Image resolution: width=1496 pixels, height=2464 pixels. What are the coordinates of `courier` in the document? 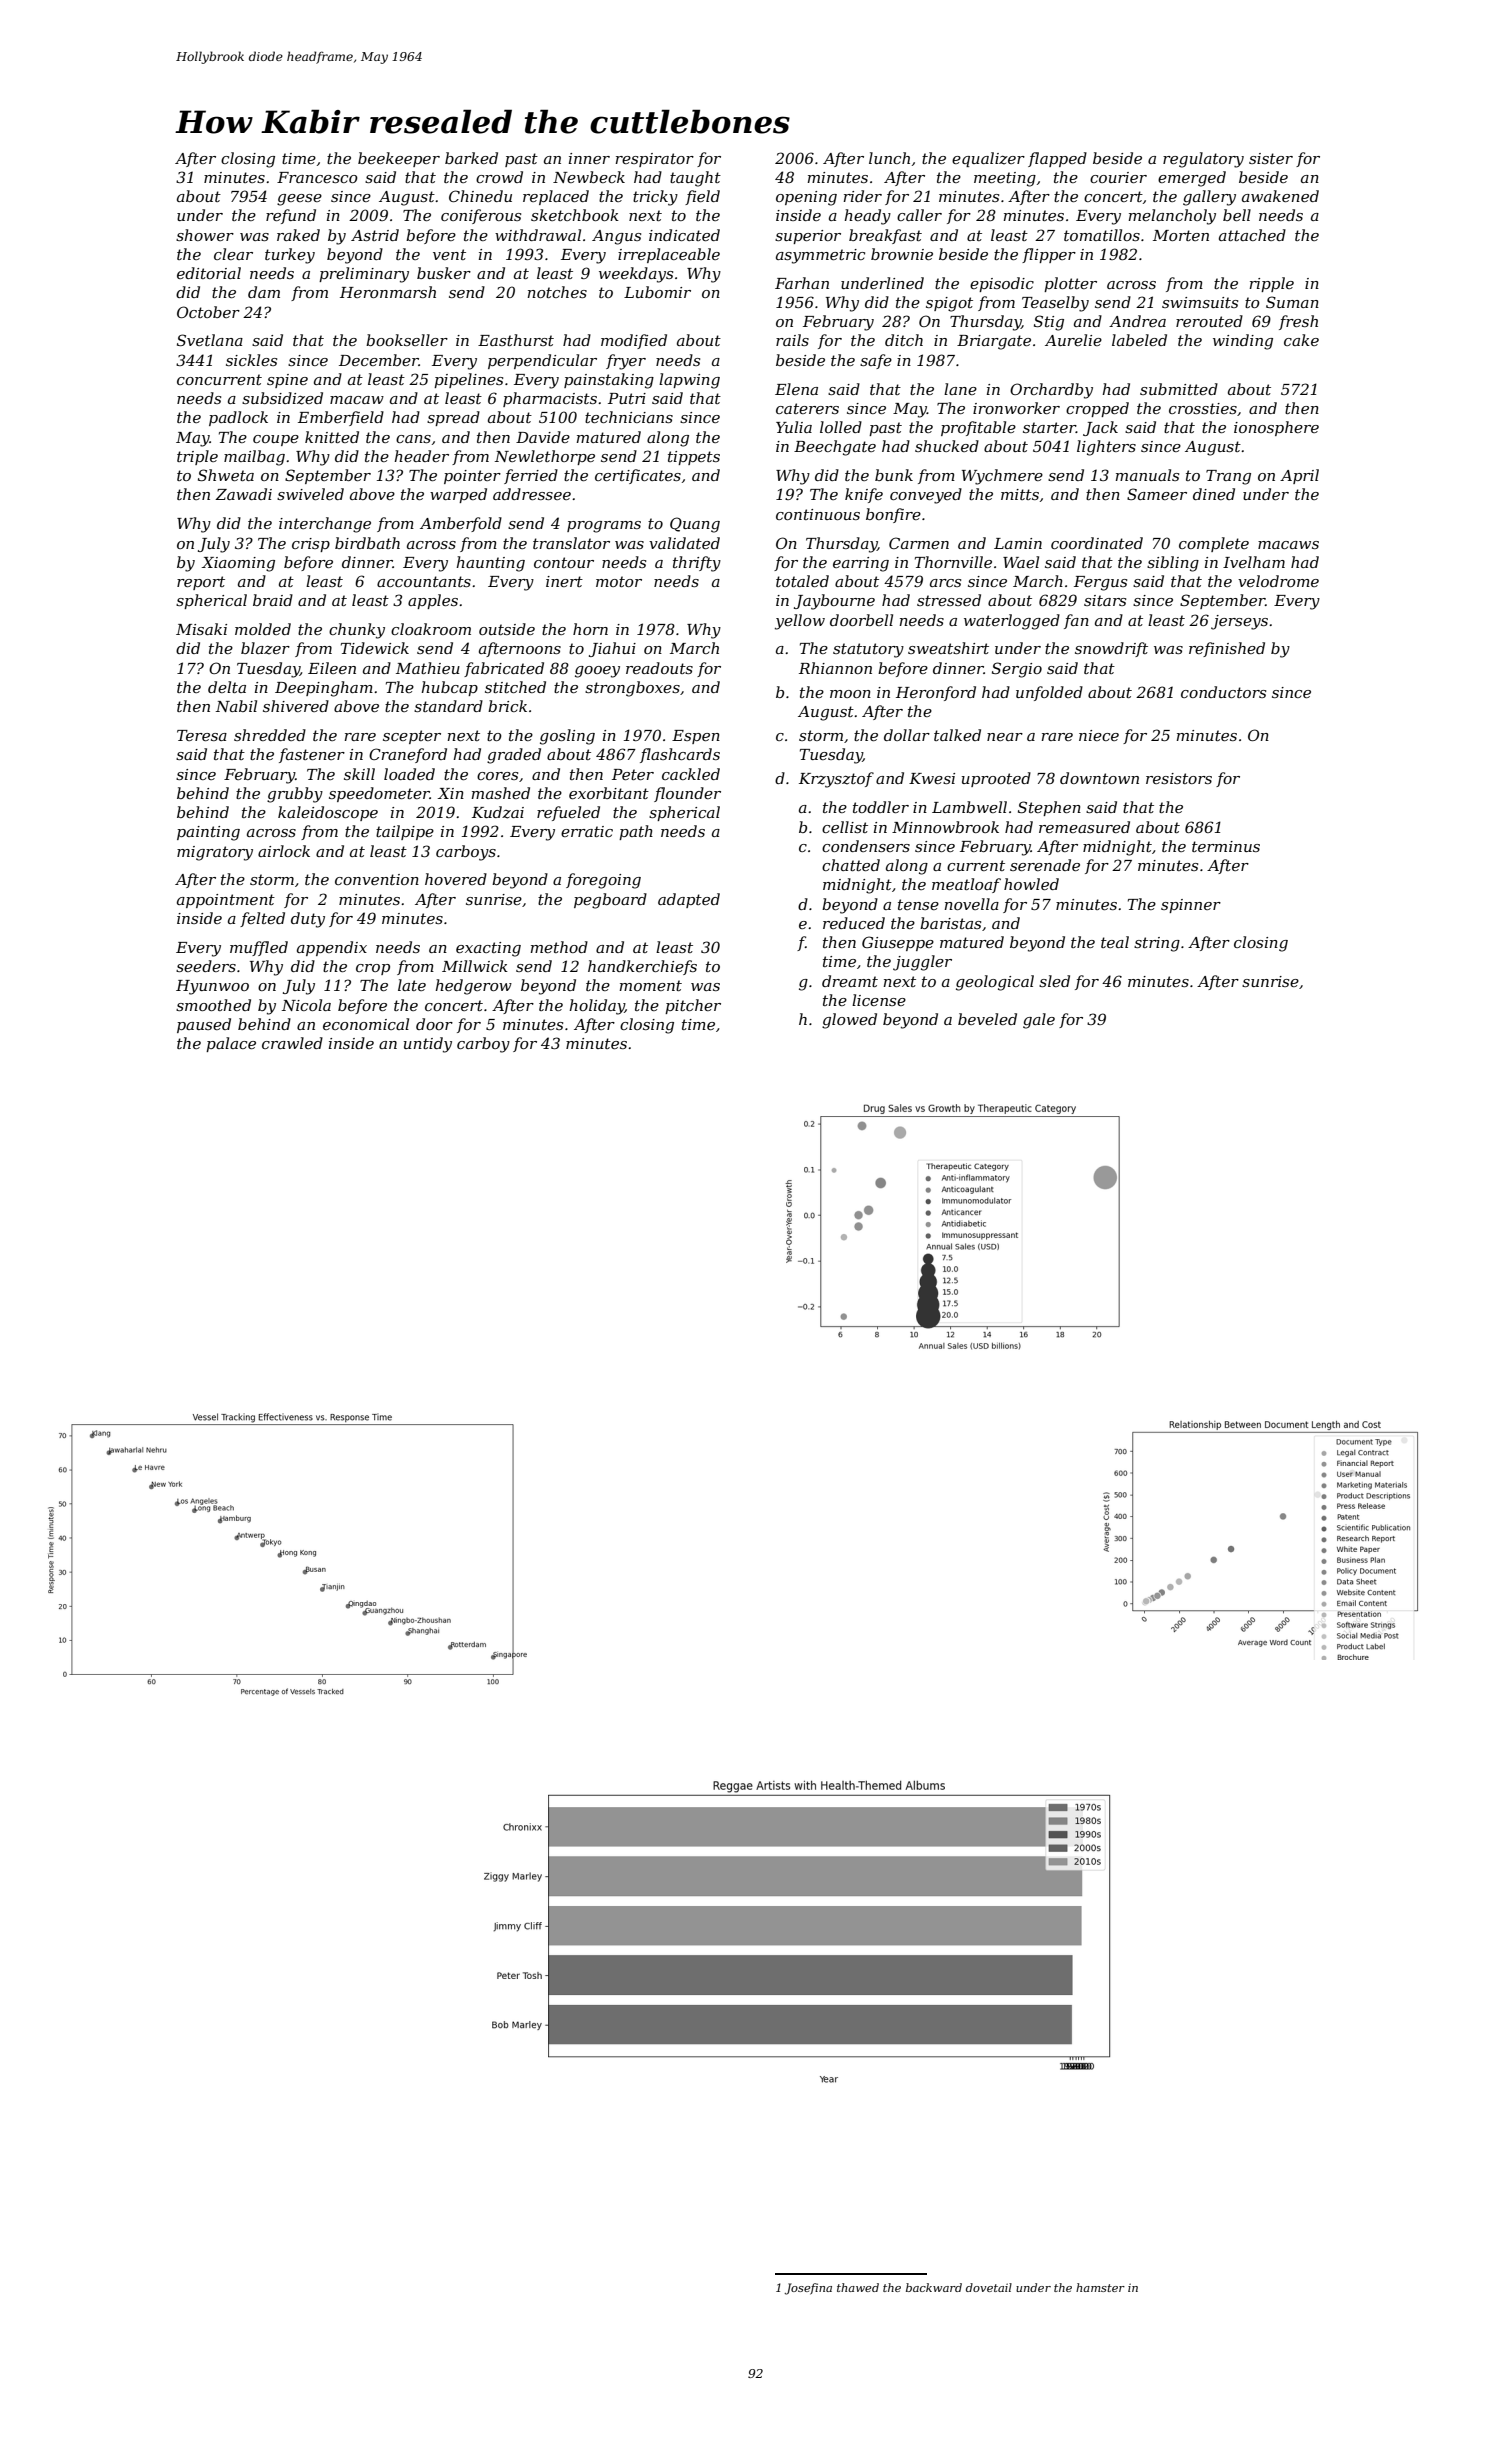 It's located at (1118, 177).
